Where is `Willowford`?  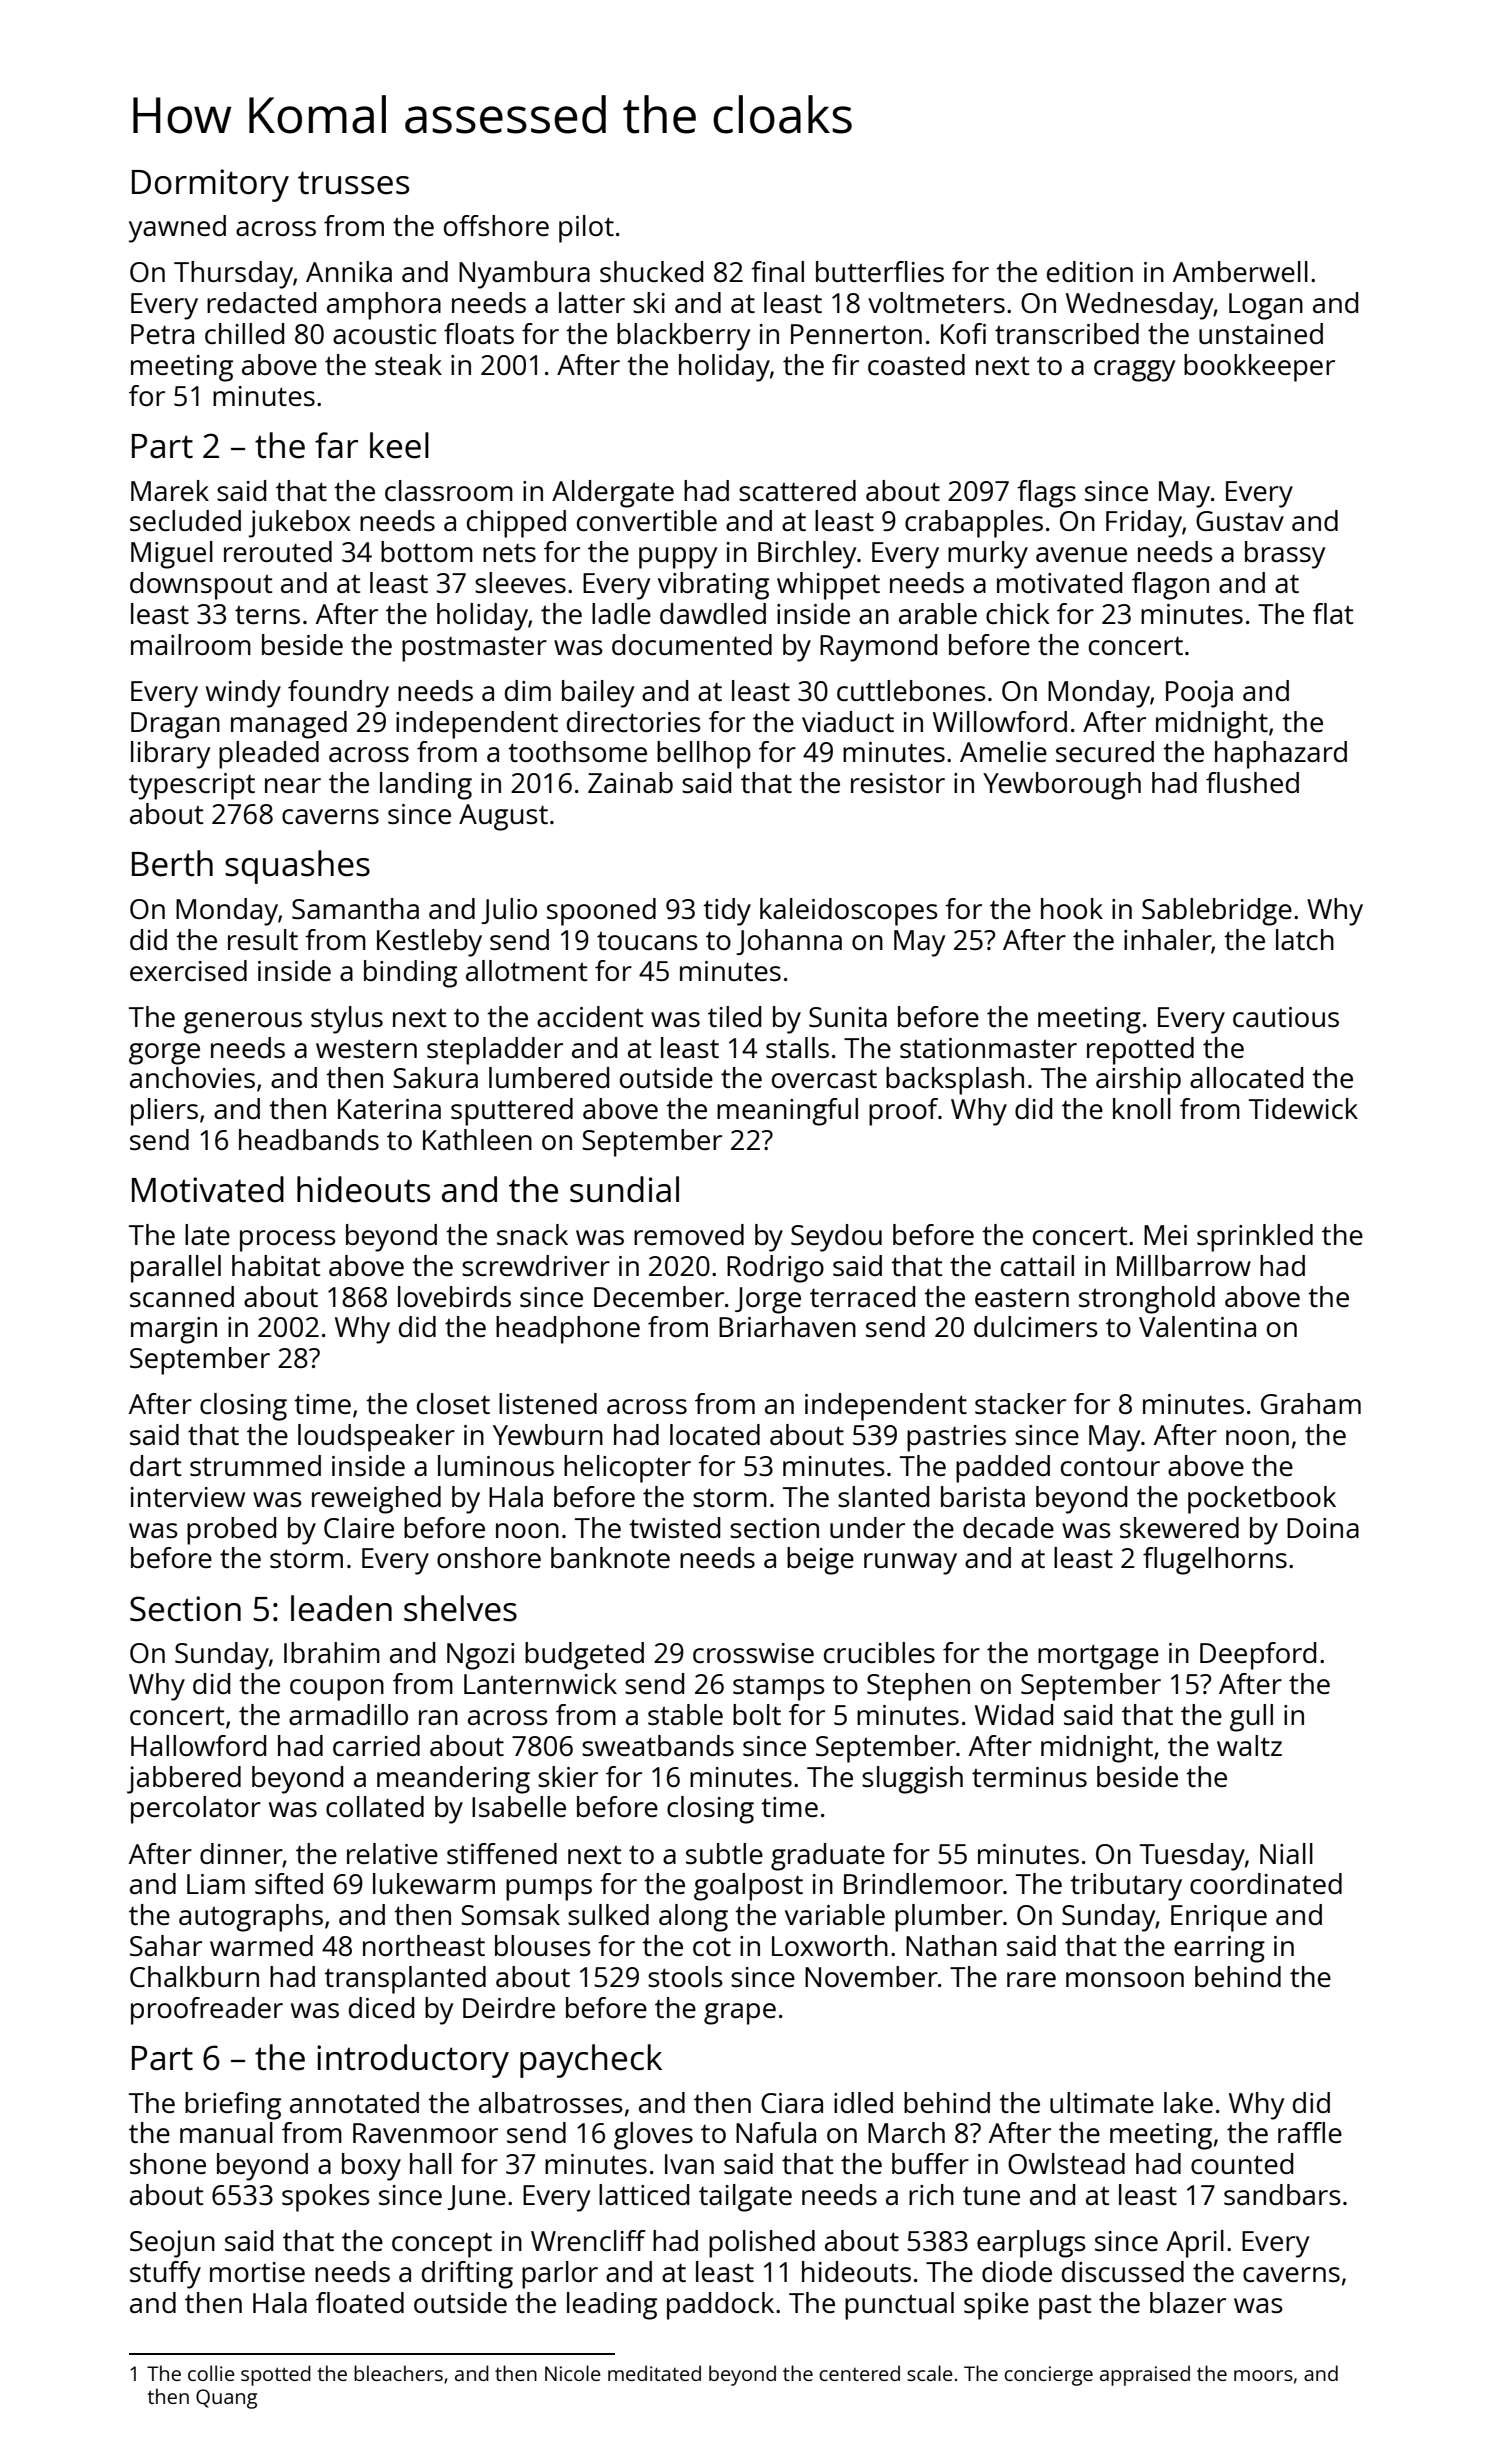
Willowford is located at coordinates (1000, 721).
